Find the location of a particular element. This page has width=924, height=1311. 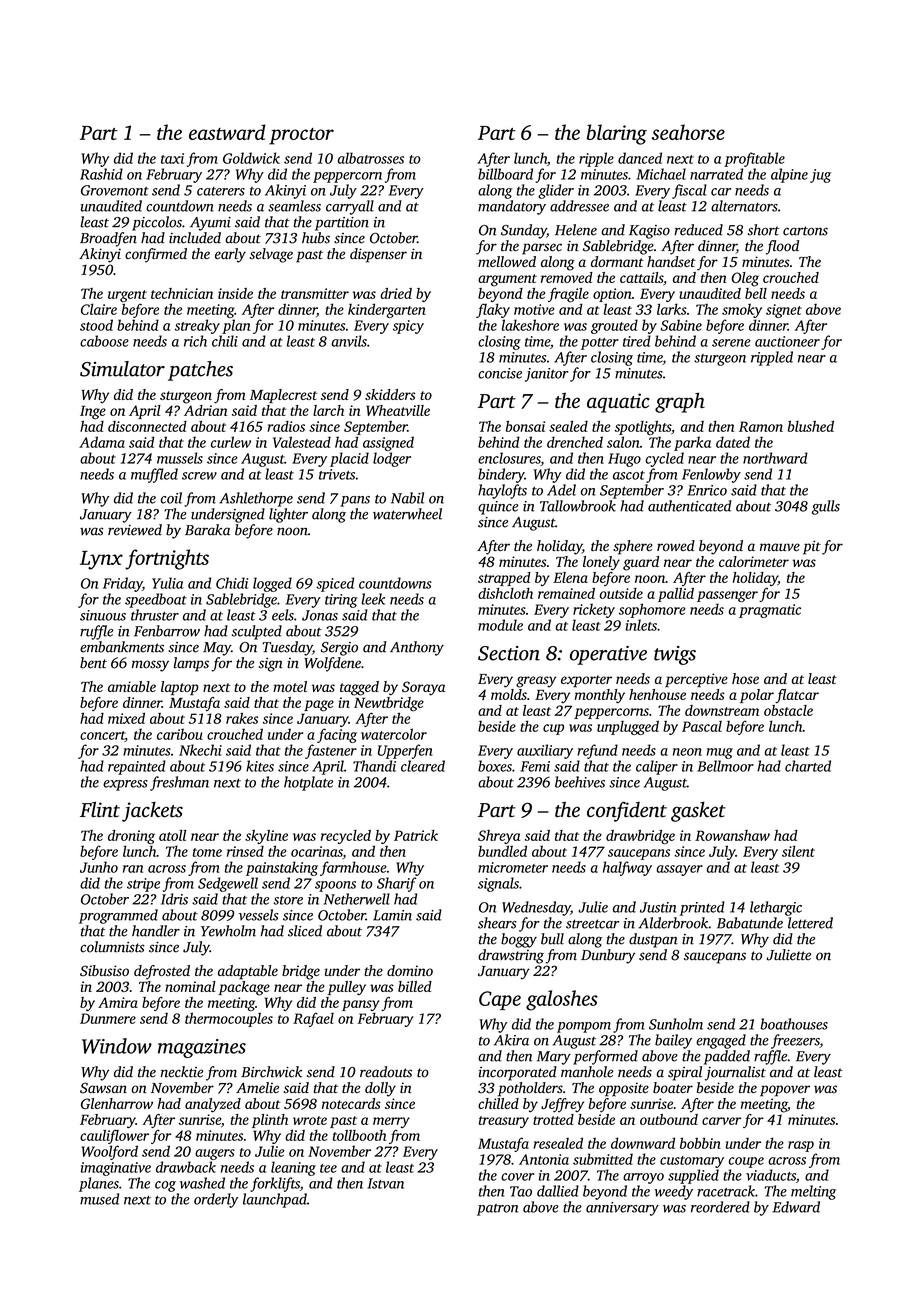

seahorse is located at coordinates (688, 132).
